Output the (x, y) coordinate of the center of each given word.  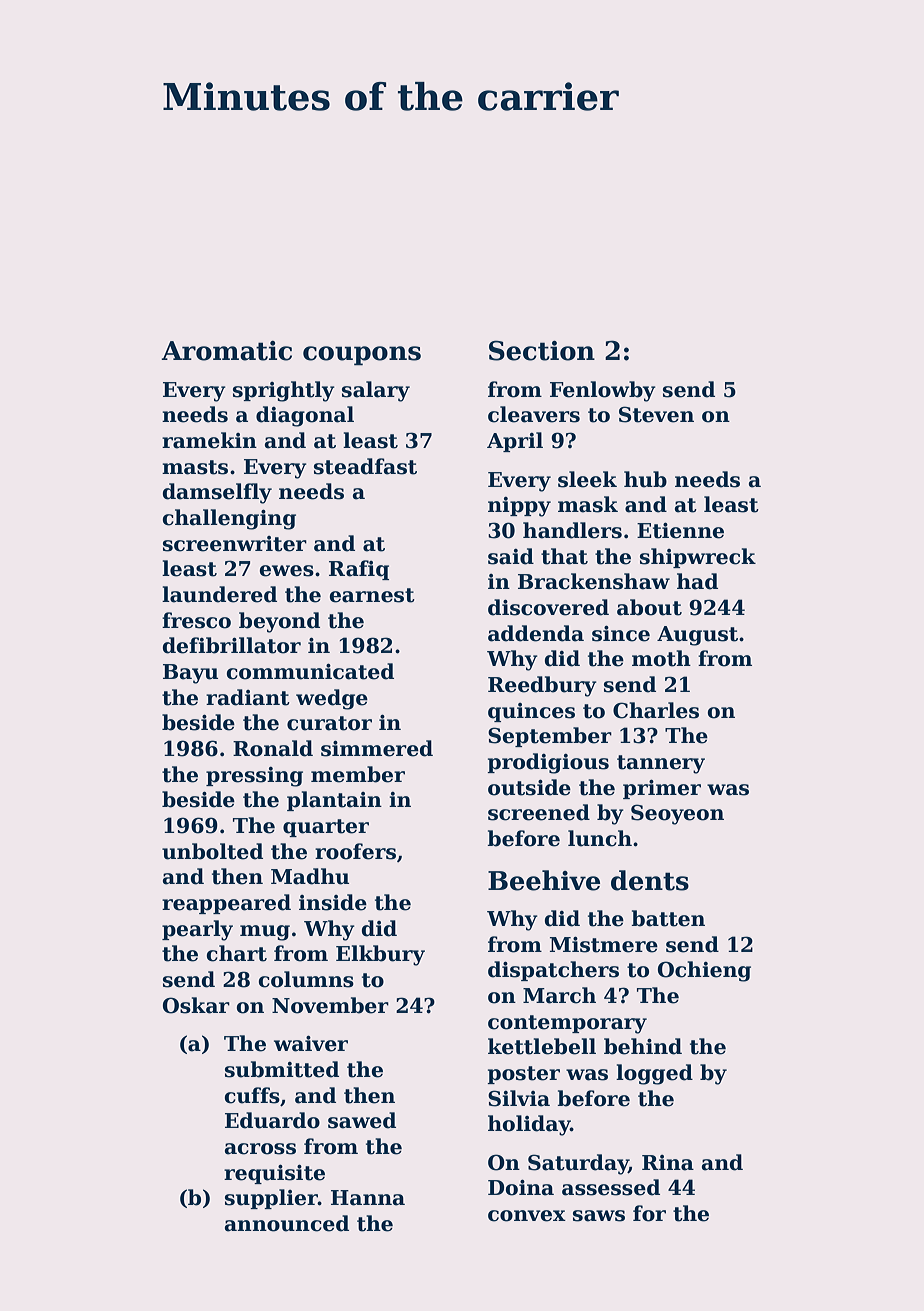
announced (287, 1223)
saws (599, 1216)
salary (376, 391)
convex (527, 1216)
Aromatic (226, 351)
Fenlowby (603, 391)
